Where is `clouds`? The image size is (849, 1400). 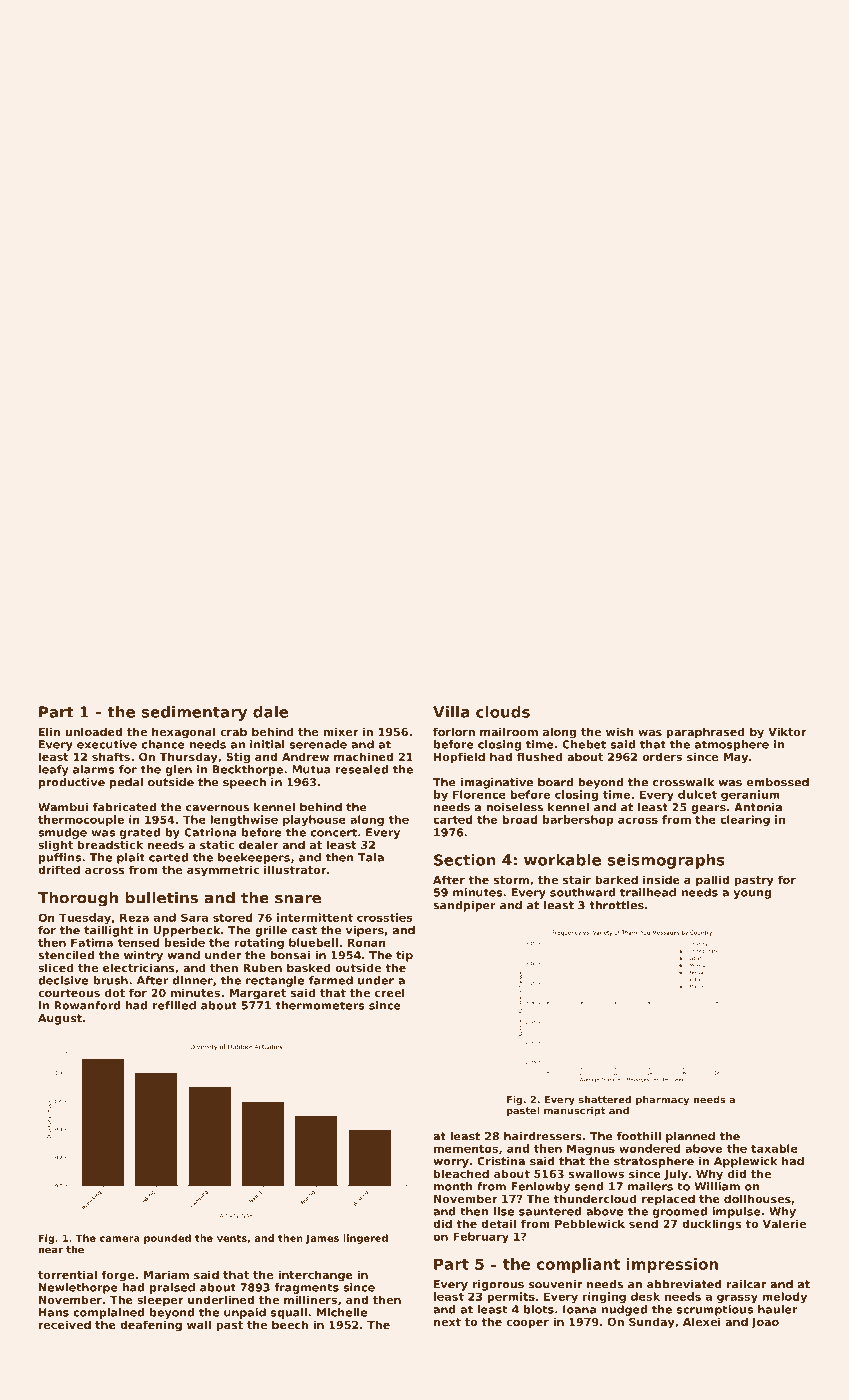
clouds is located at coordinates (503, 712).
